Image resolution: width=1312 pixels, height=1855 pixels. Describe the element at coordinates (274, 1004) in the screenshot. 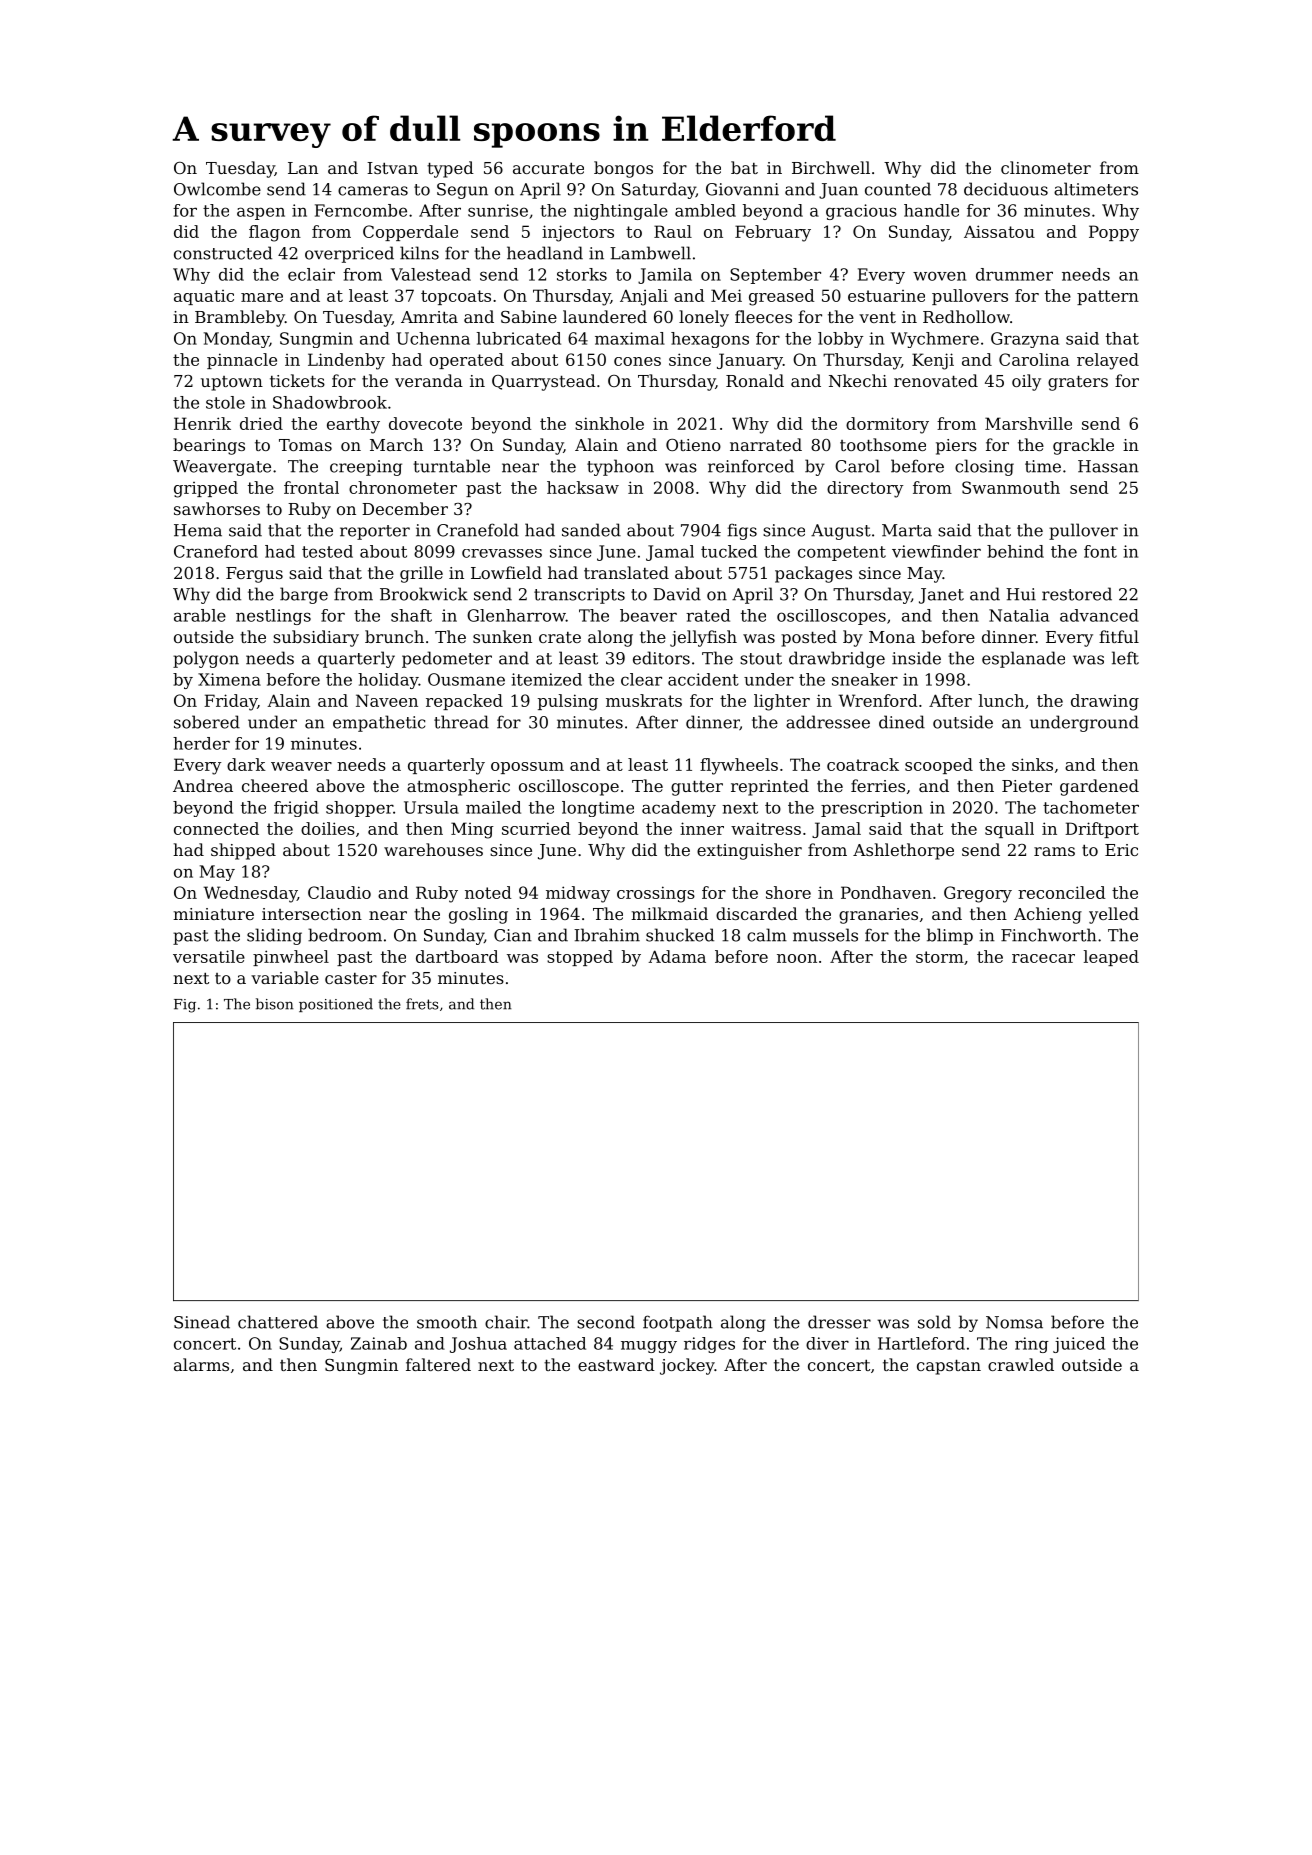

I see `bison` at that location.
